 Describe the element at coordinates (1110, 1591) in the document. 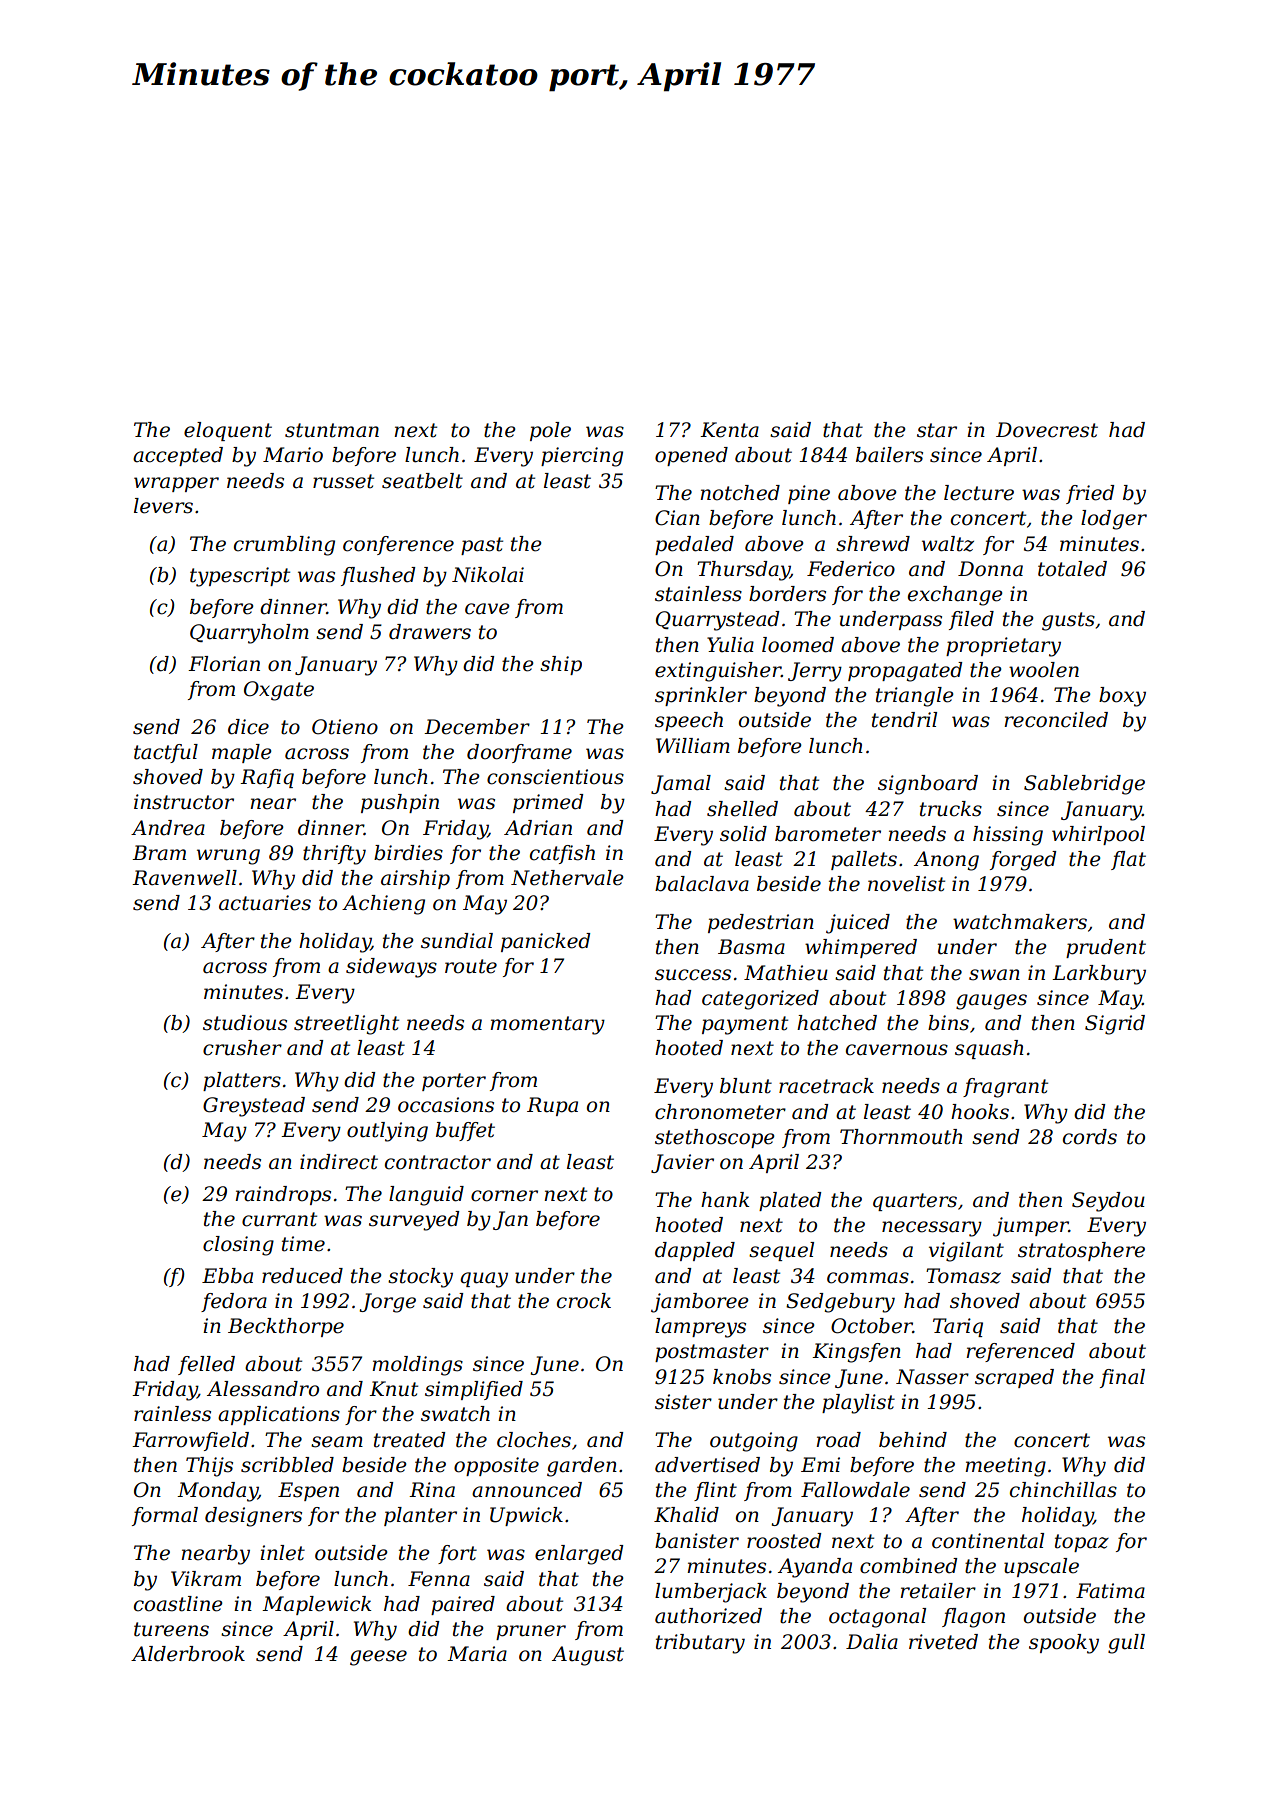

I see `Fatima` at that location.
